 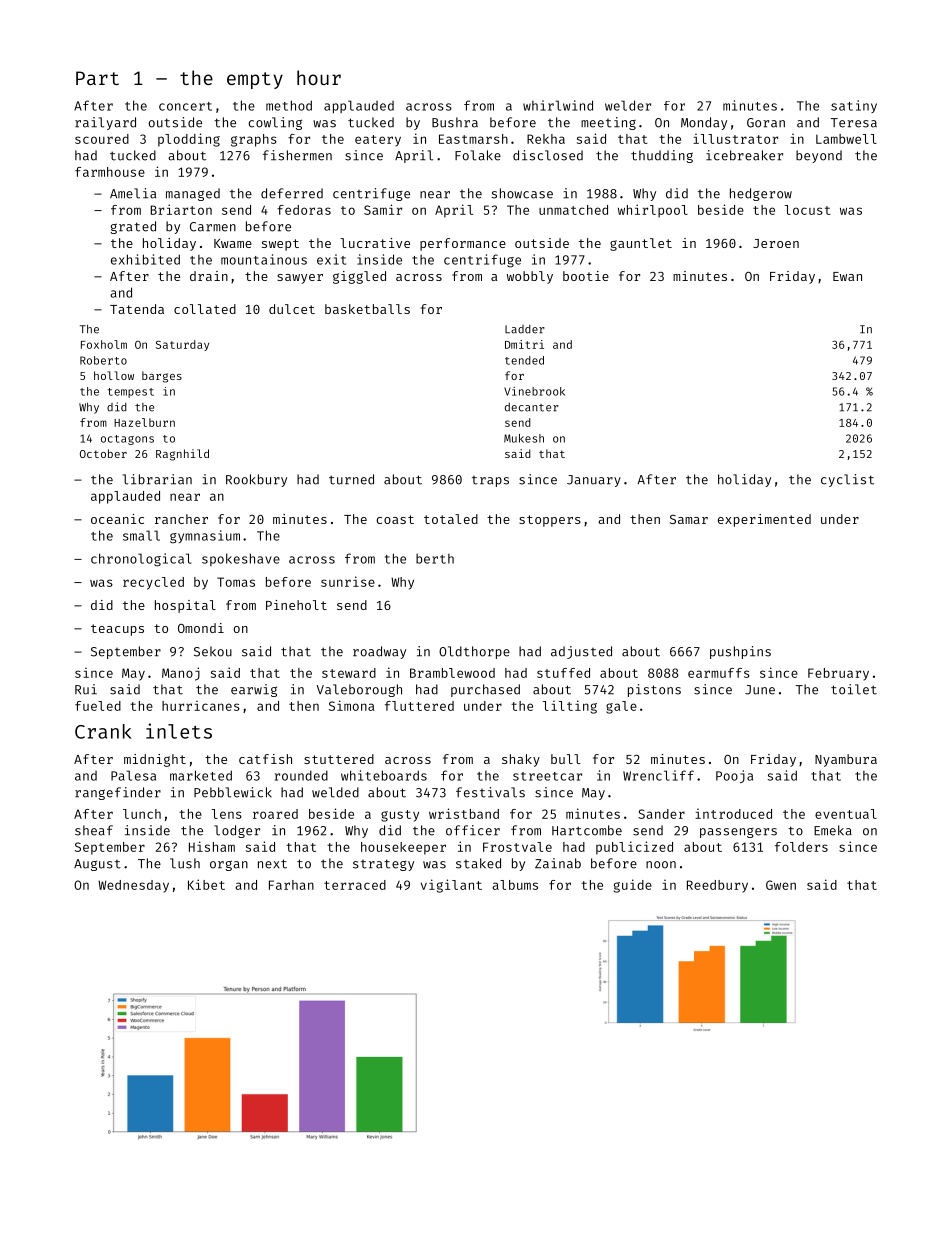 What do you see at coordinates (206, 884) in the screenshot?
I see `Kibet` at bounding box center [206, 884].
